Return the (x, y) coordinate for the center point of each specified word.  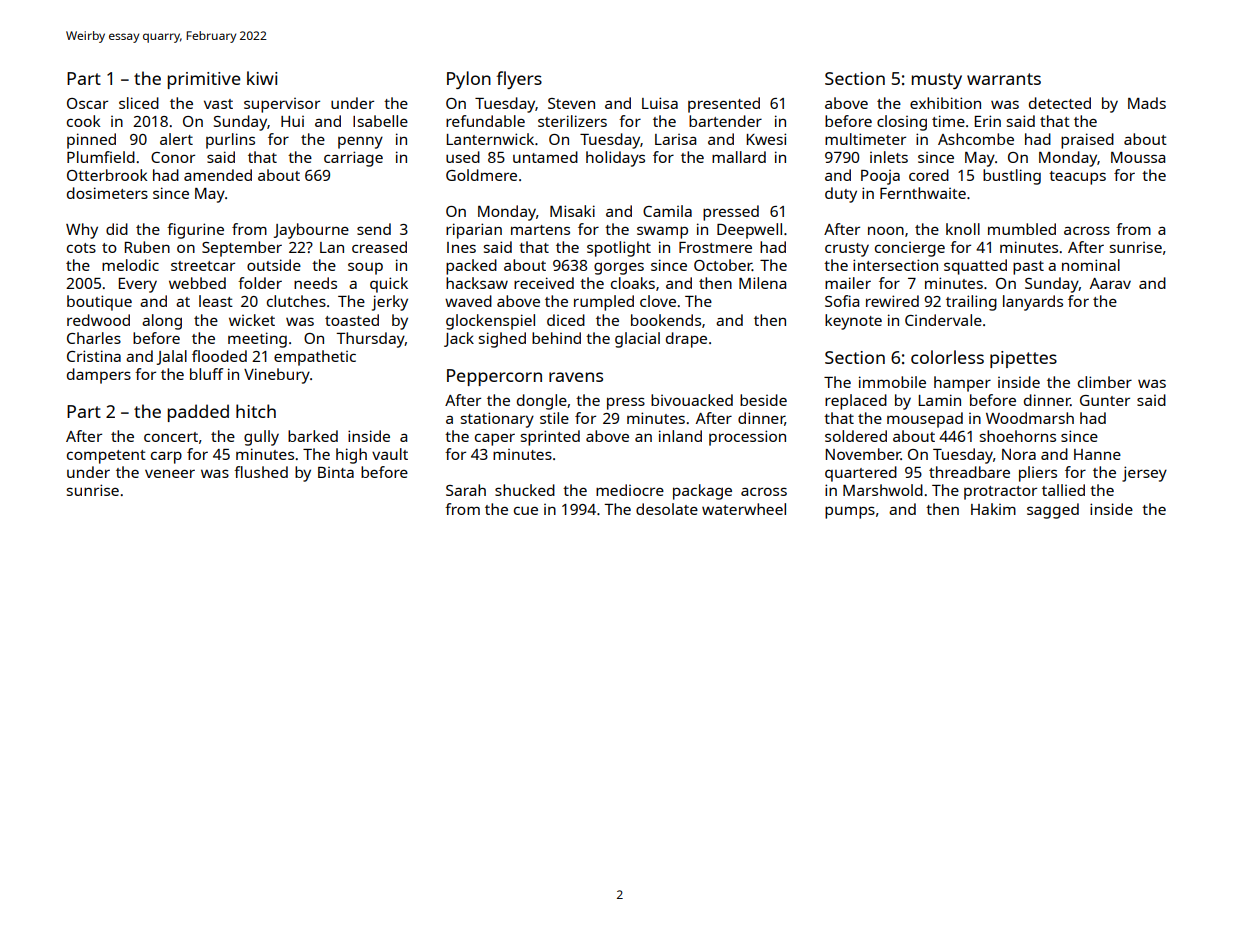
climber (1105, 382)
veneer (170, 473)
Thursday (370, 340)
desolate (667, 509)
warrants (1004, 79)
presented (724, 105)
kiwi (262, 78)
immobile (892, 382)
